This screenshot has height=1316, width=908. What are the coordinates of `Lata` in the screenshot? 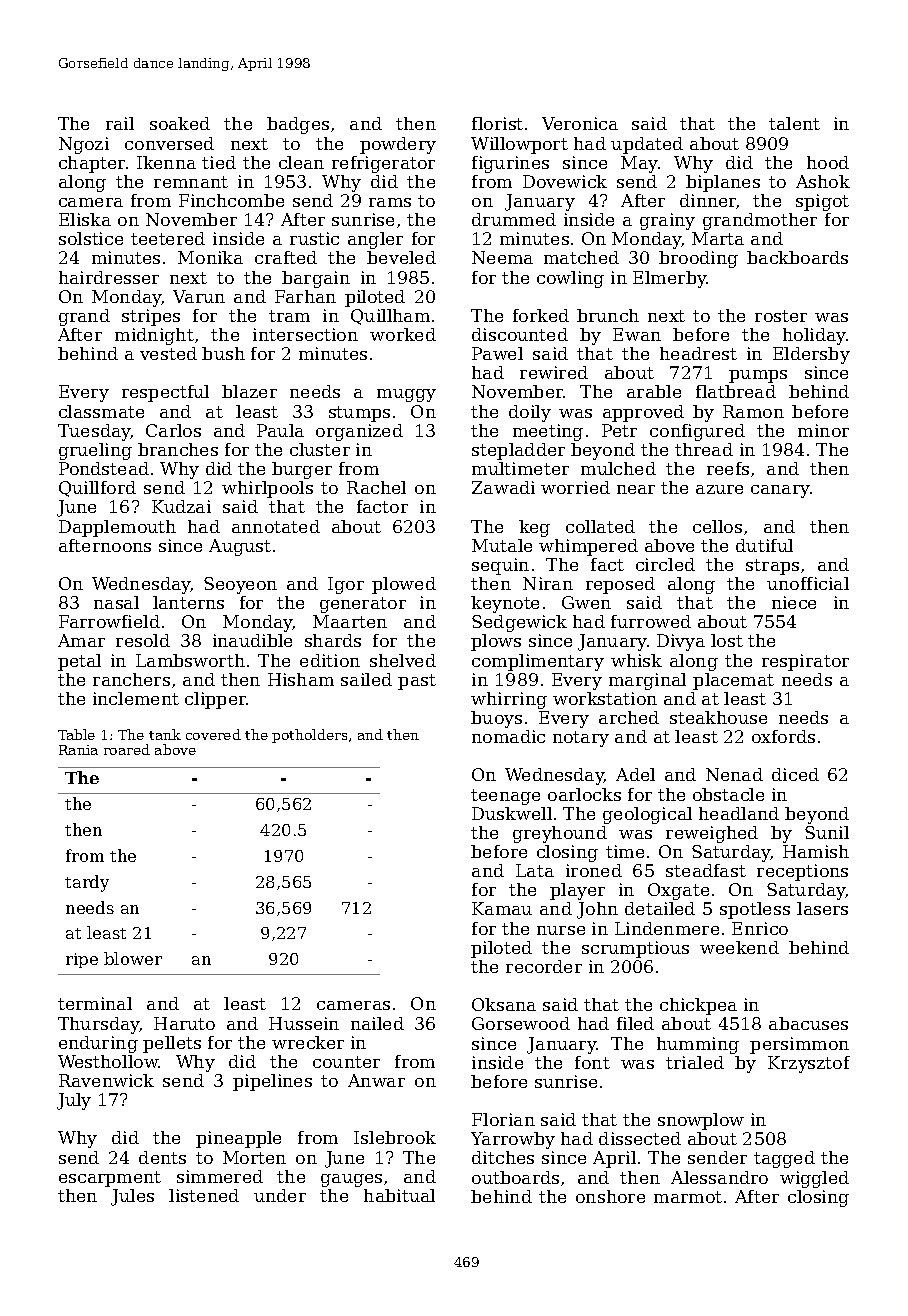 It's located at (535, 870).
